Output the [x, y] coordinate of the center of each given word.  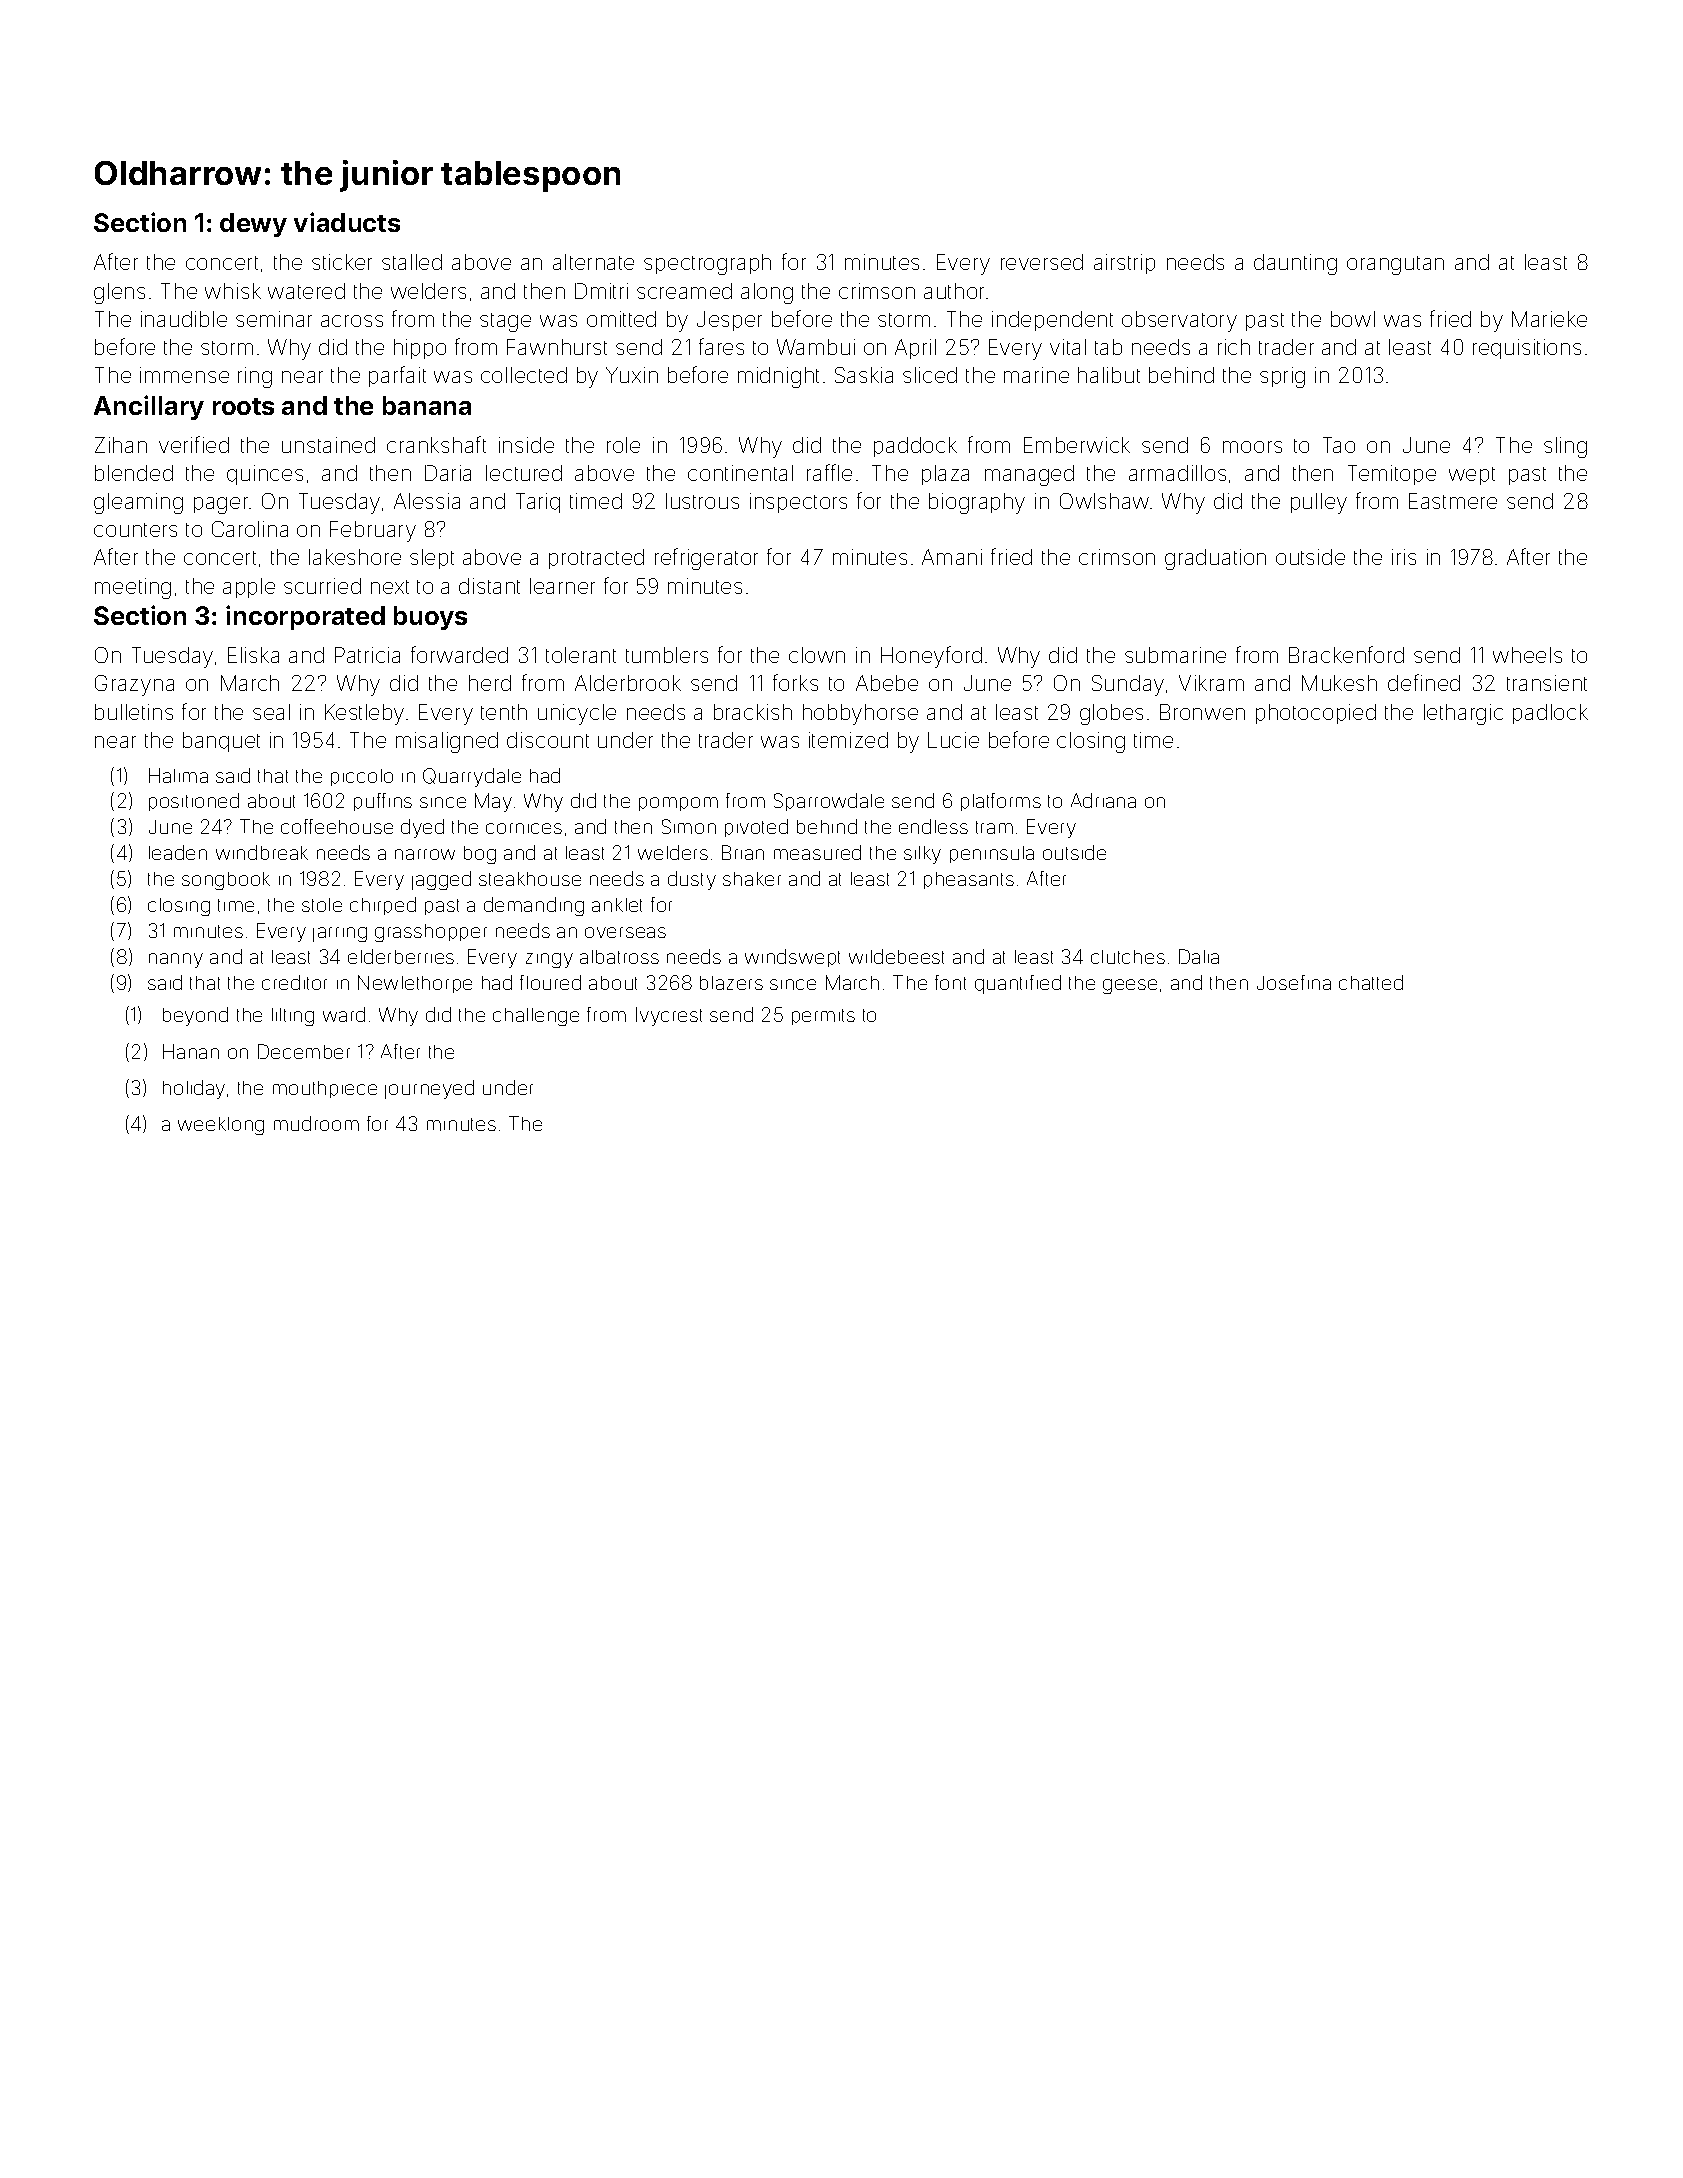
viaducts [347, 222]
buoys [430, 618]
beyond [195, 1016]
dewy [253, 225]
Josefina [1294, 982]
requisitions [1527, 349]
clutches [1128, 957]
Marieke [1549, 319]
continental [740, 473]
